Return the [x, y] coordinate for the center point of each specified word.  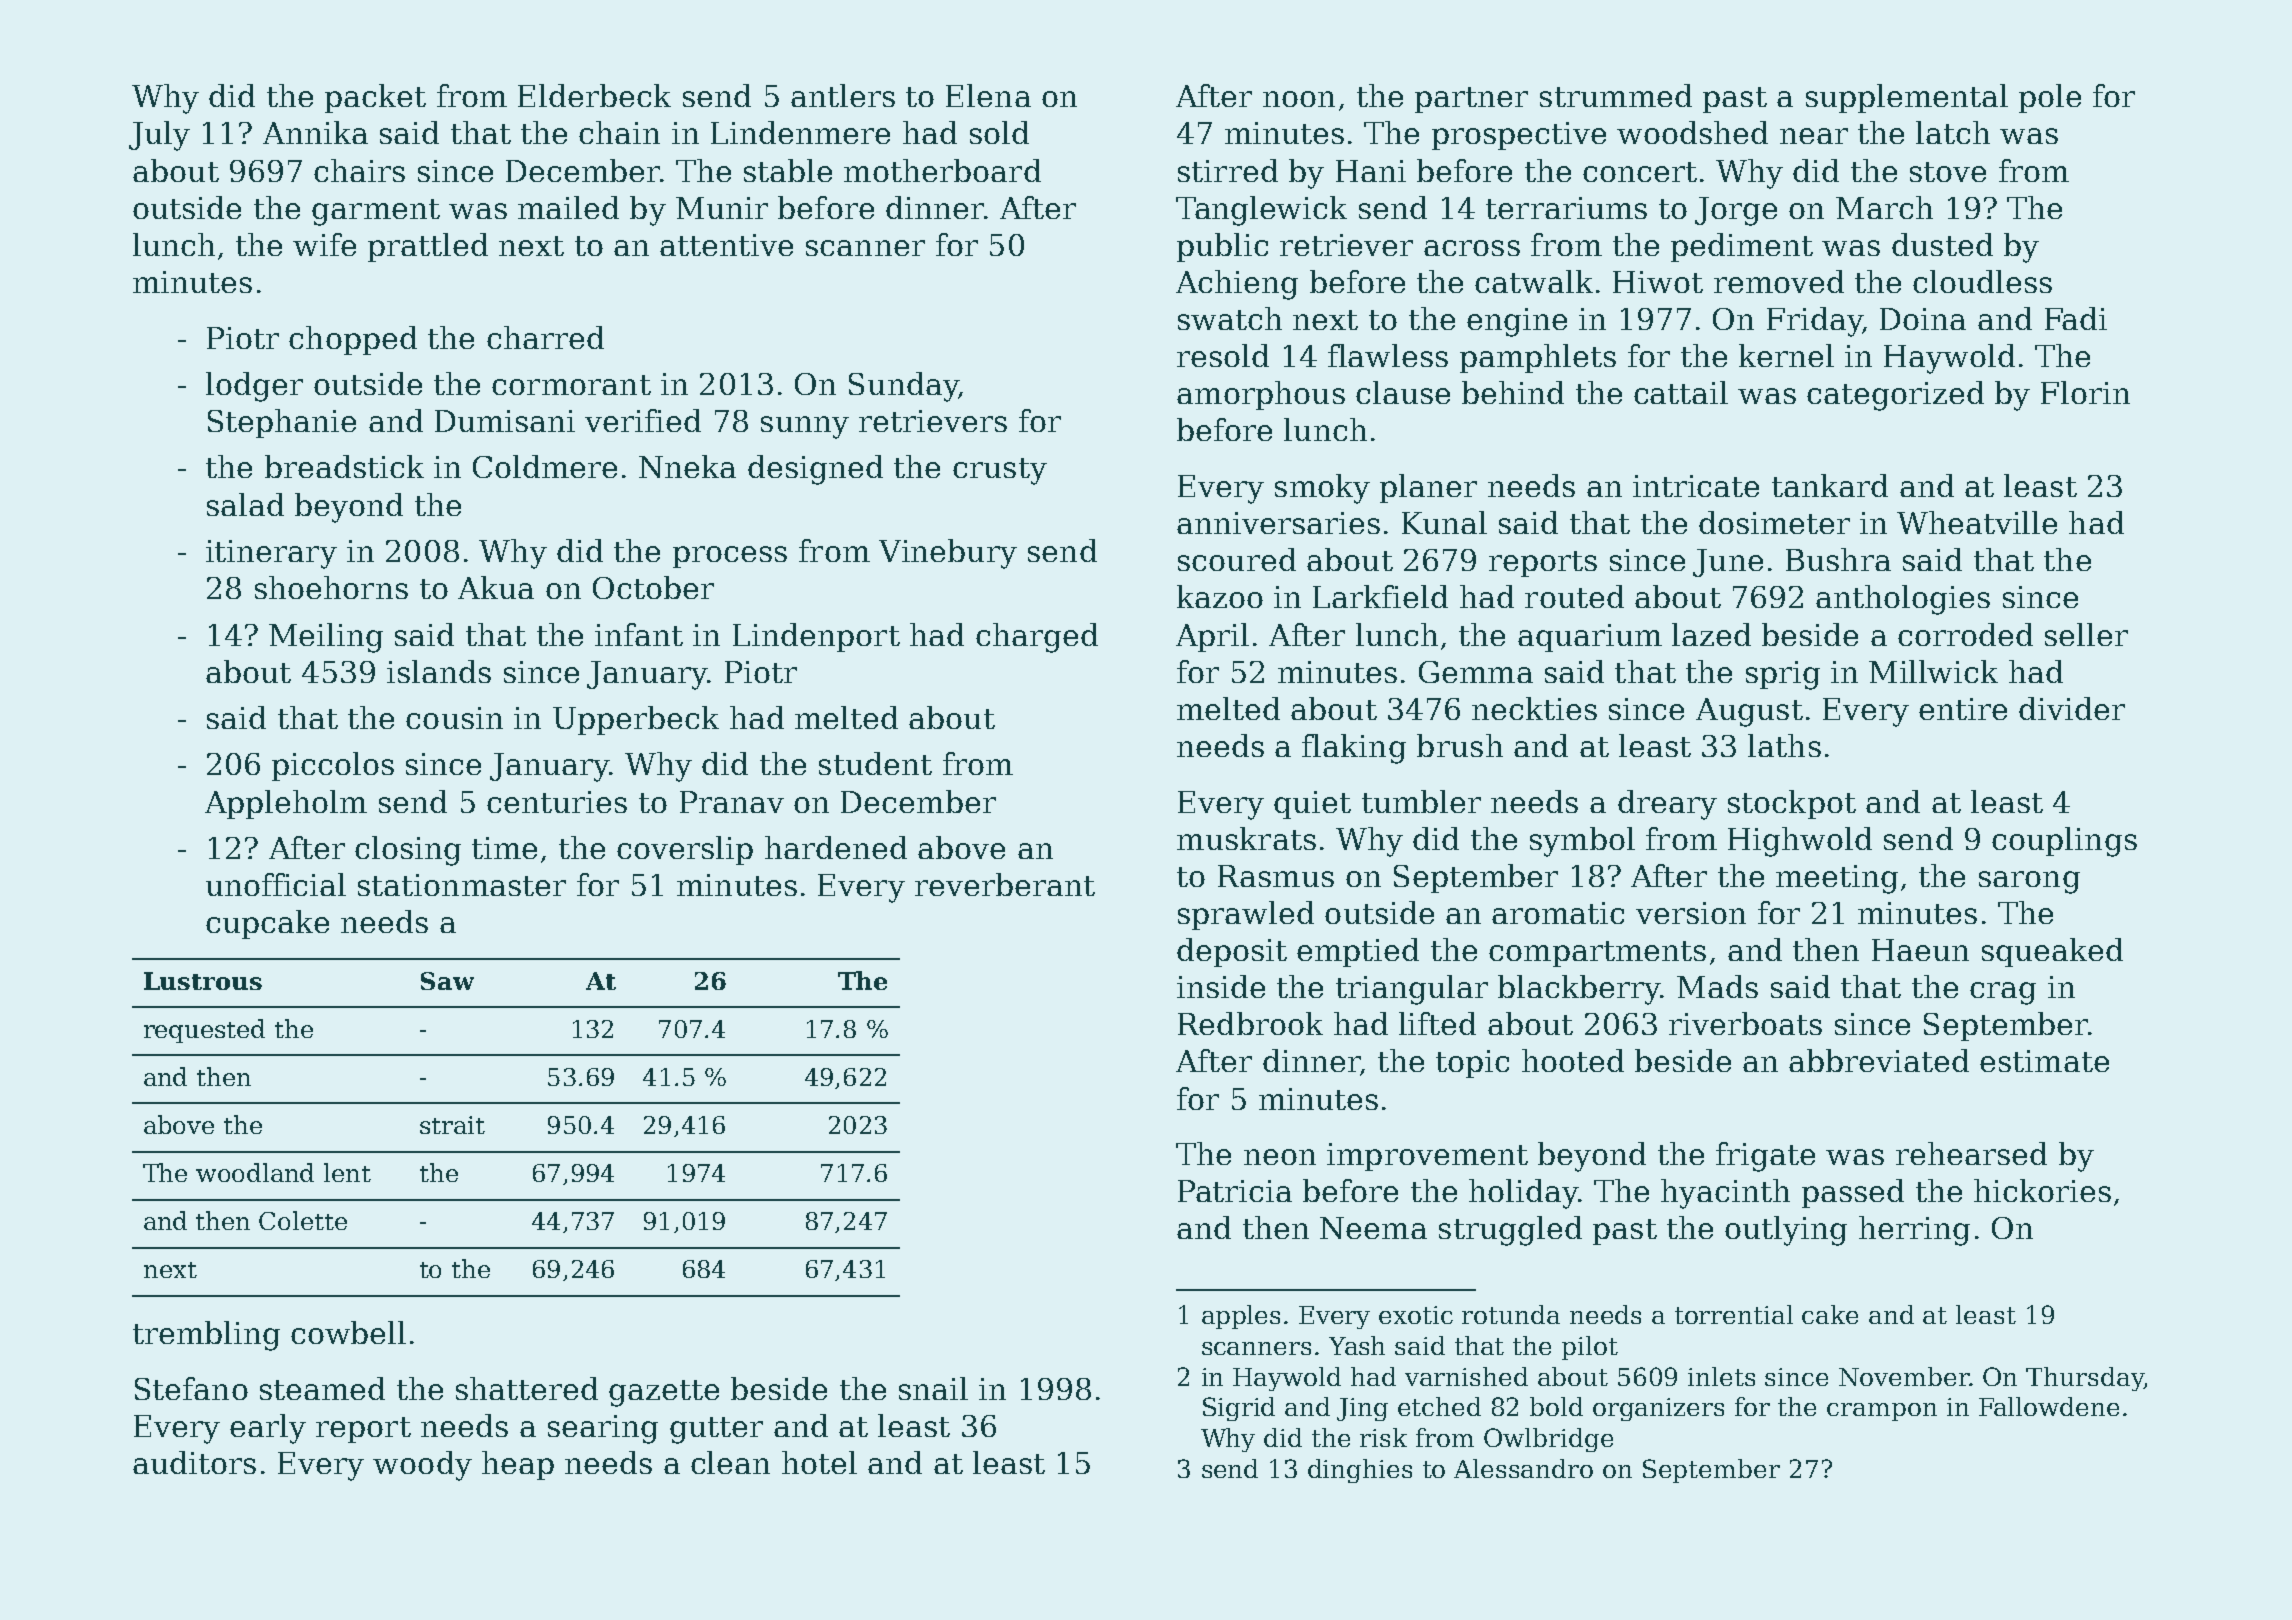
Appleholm [286, 804]
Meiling [326, 638]
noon [1299, 99]
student [875, 763]
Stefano [191, 1388]
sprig [1783, 675]
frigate [1765, 1157]
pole [2050, 98]
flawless [1388, 355]
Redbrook [1250, 1023]
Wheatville [1977, 522]
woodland [255, 1172]
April [1212, 637]
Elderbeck [594, 95]
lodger [254, 387]
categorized [1895, 396]
